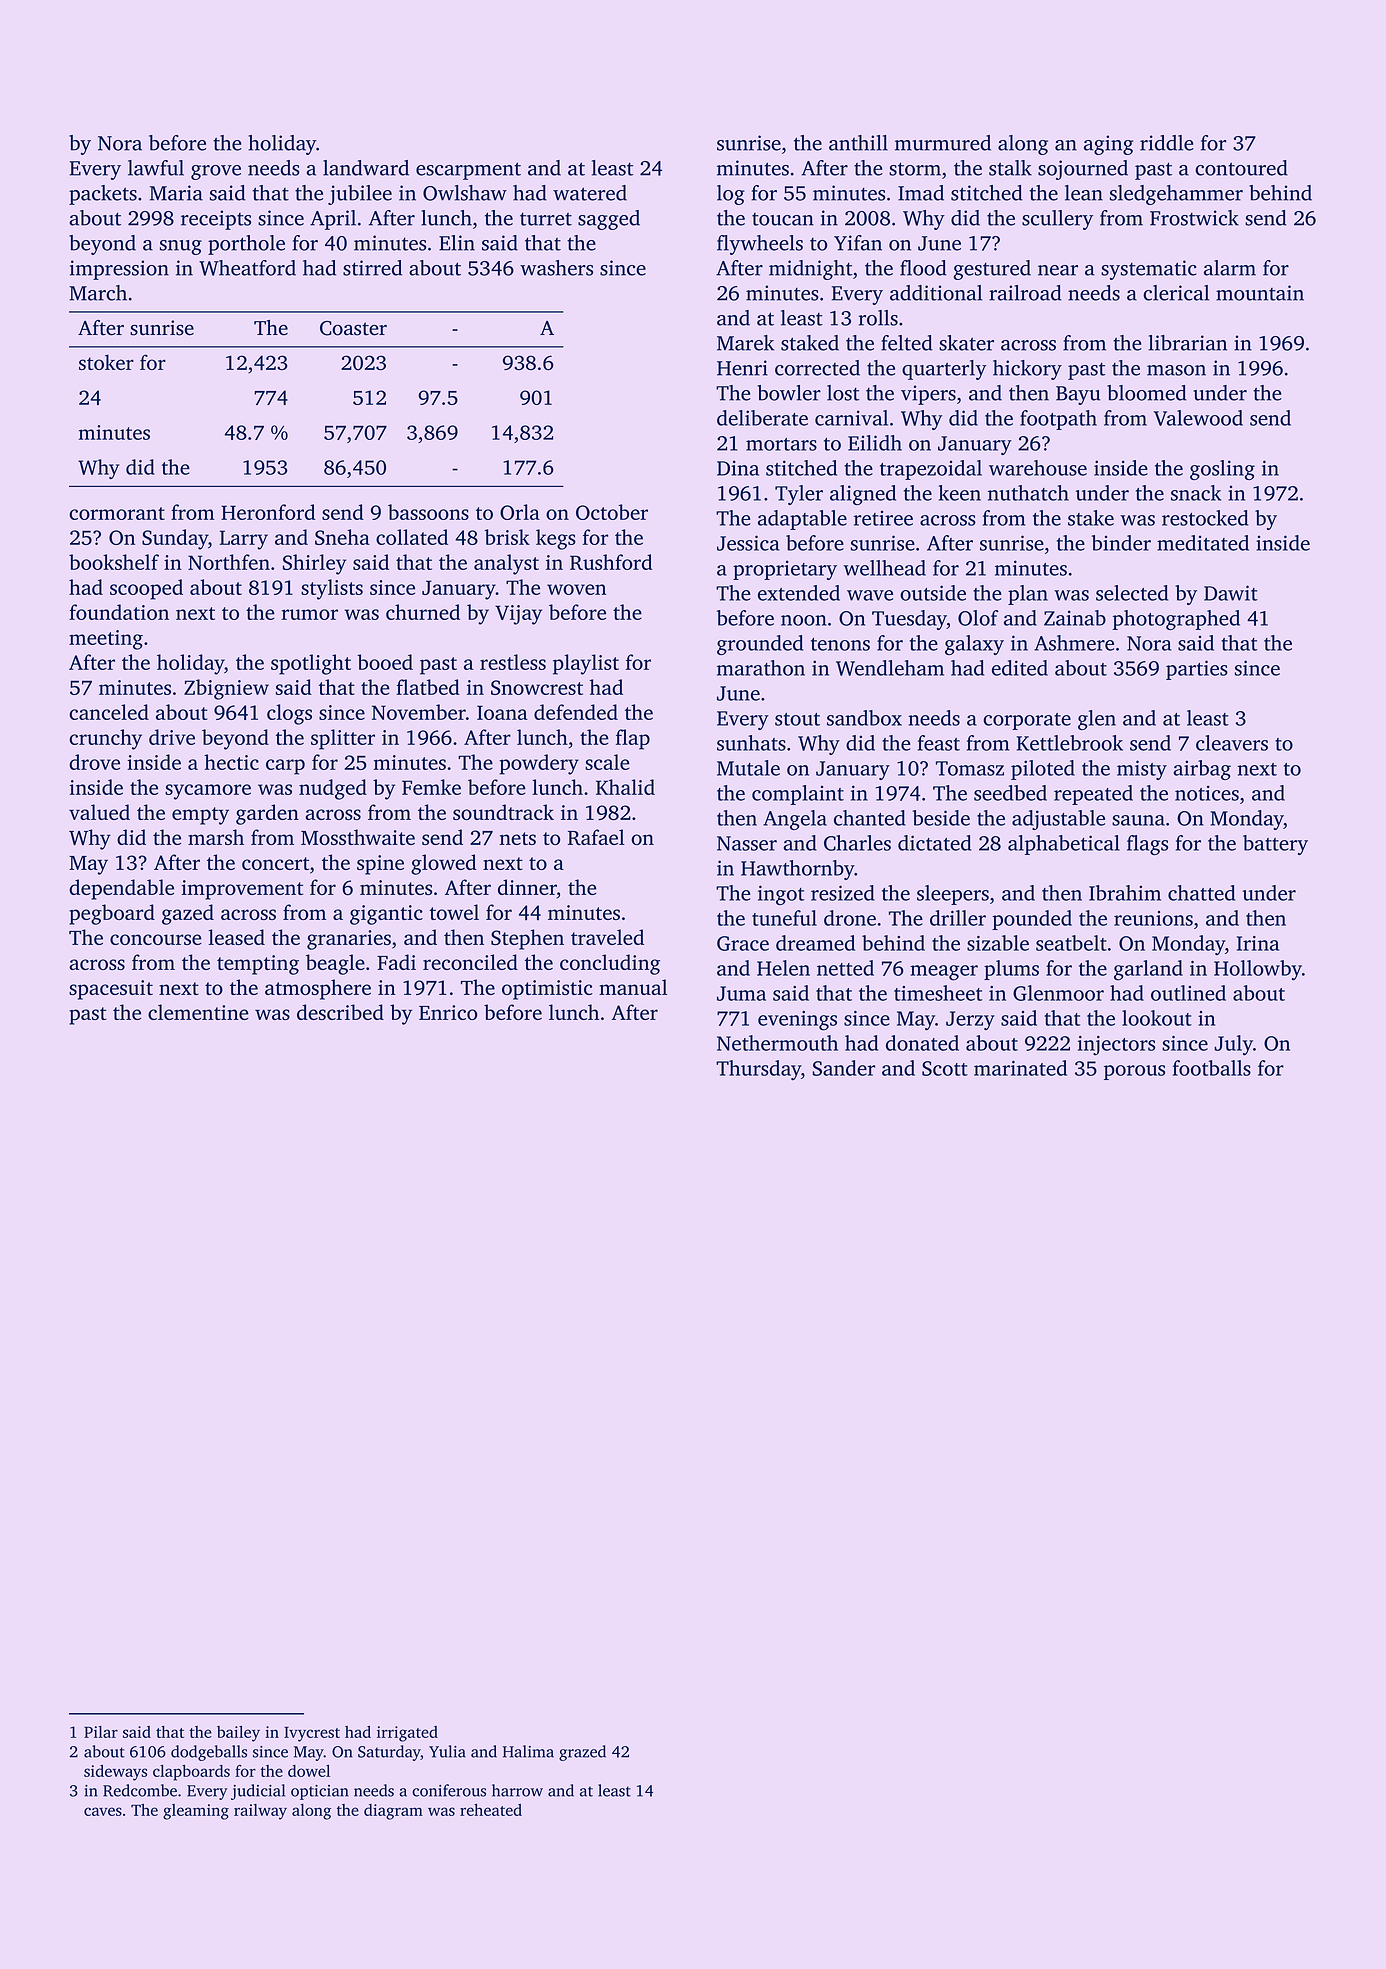  What do you see at coordinates (198, 1012) in the screenshot?
I see `clementine` at bounding box center [198, 1012].
